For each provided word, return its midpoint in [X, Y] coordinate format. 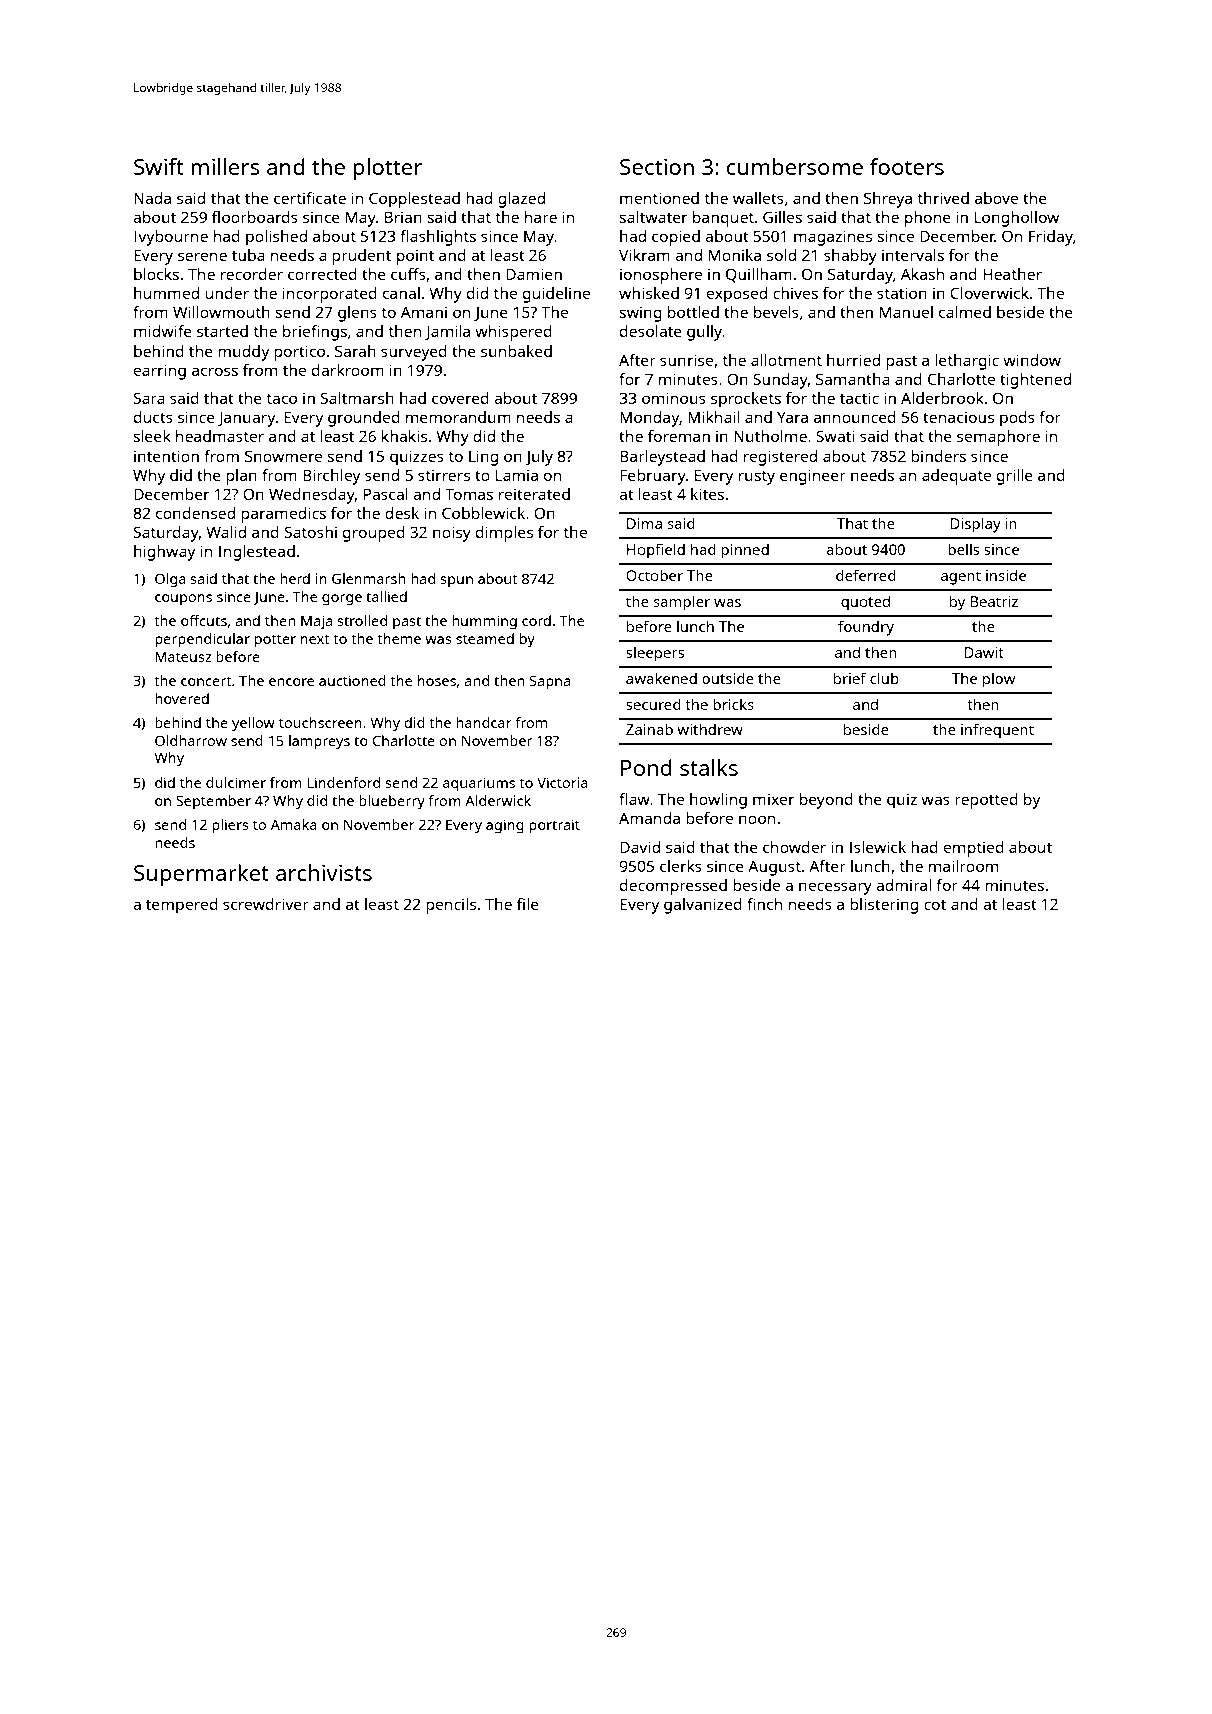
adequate [956, 477]
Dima [644, 523]
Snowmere [283, 456]
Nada [152, 198]
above [996, 198]
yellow [253, 724]
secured [653, 704]
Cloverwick [989, 293]
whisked [649, 293]
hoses [437, 680]
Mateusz [183, 656]
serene [202, 256]
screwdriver [266, 904]
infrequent [997, 731]
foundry [866, 628]
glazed [521, 200]
